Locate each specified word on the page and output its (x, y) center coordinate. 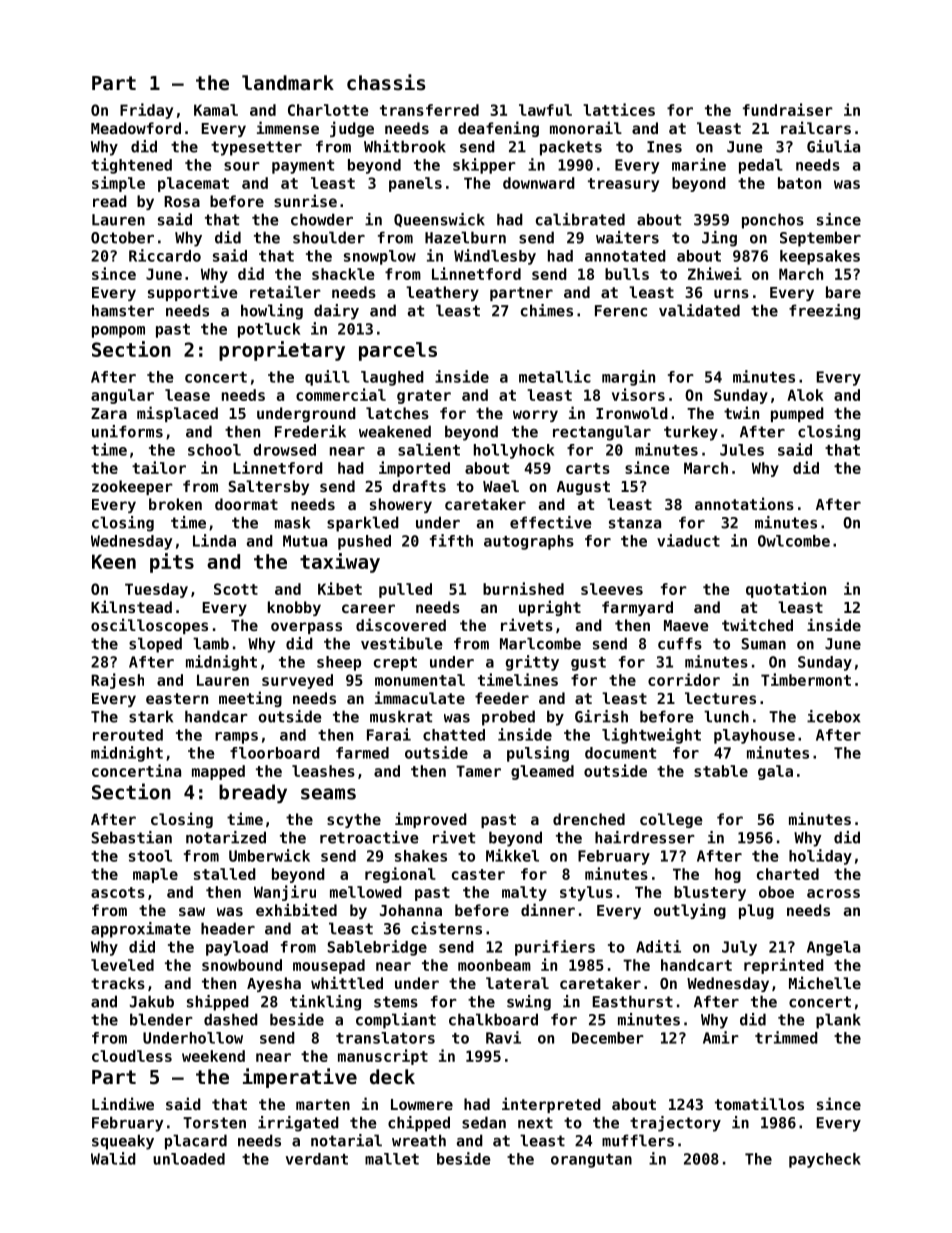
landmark (288, 82)
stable (721, 771)
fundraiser (788, 109)
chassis (386, 82)
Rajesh (117, 681)
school (214, 450)
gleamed (542, 772)
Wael (501, 486)
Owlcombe (794, 541)
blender (161, 1019)
